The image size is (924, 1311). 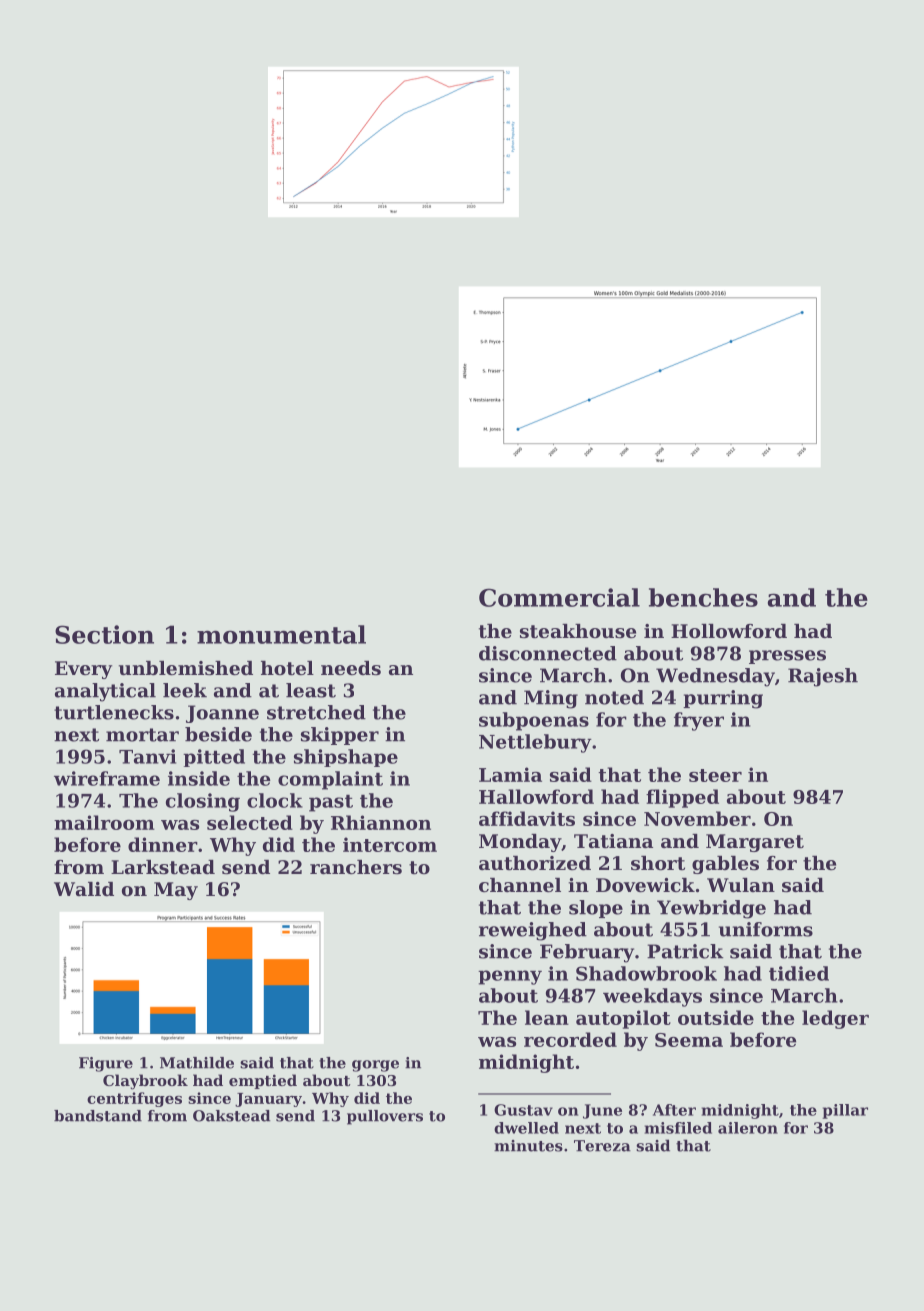 I want to click on Commercial, so click(x=559, y=597).
